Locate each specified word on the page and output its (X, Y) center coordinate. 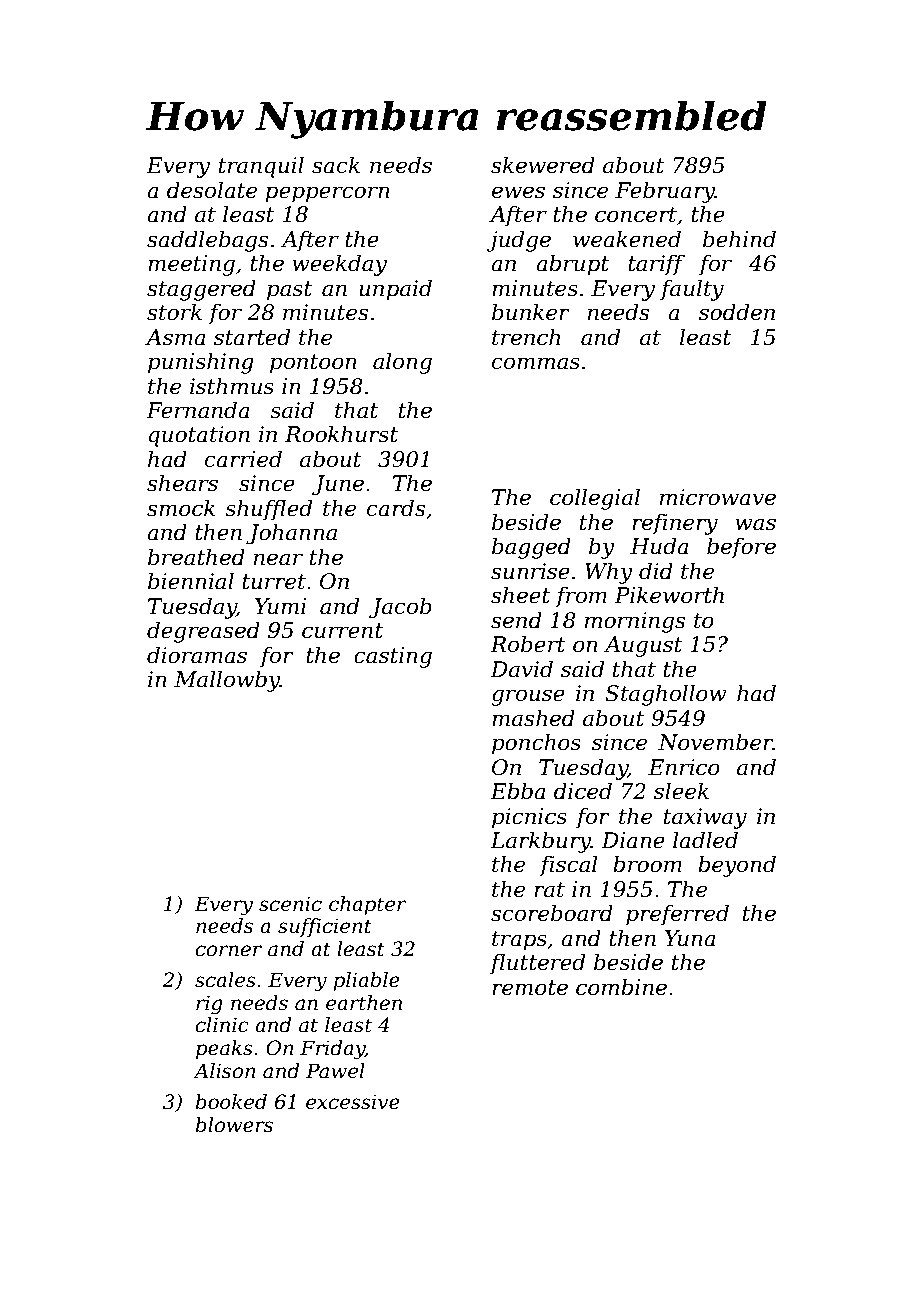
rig (209, 1005)
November (715, 742)
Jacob (400, 608)
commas (536, 363)
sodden (737, 312)
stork (174, 312)
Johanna (291, 534)
